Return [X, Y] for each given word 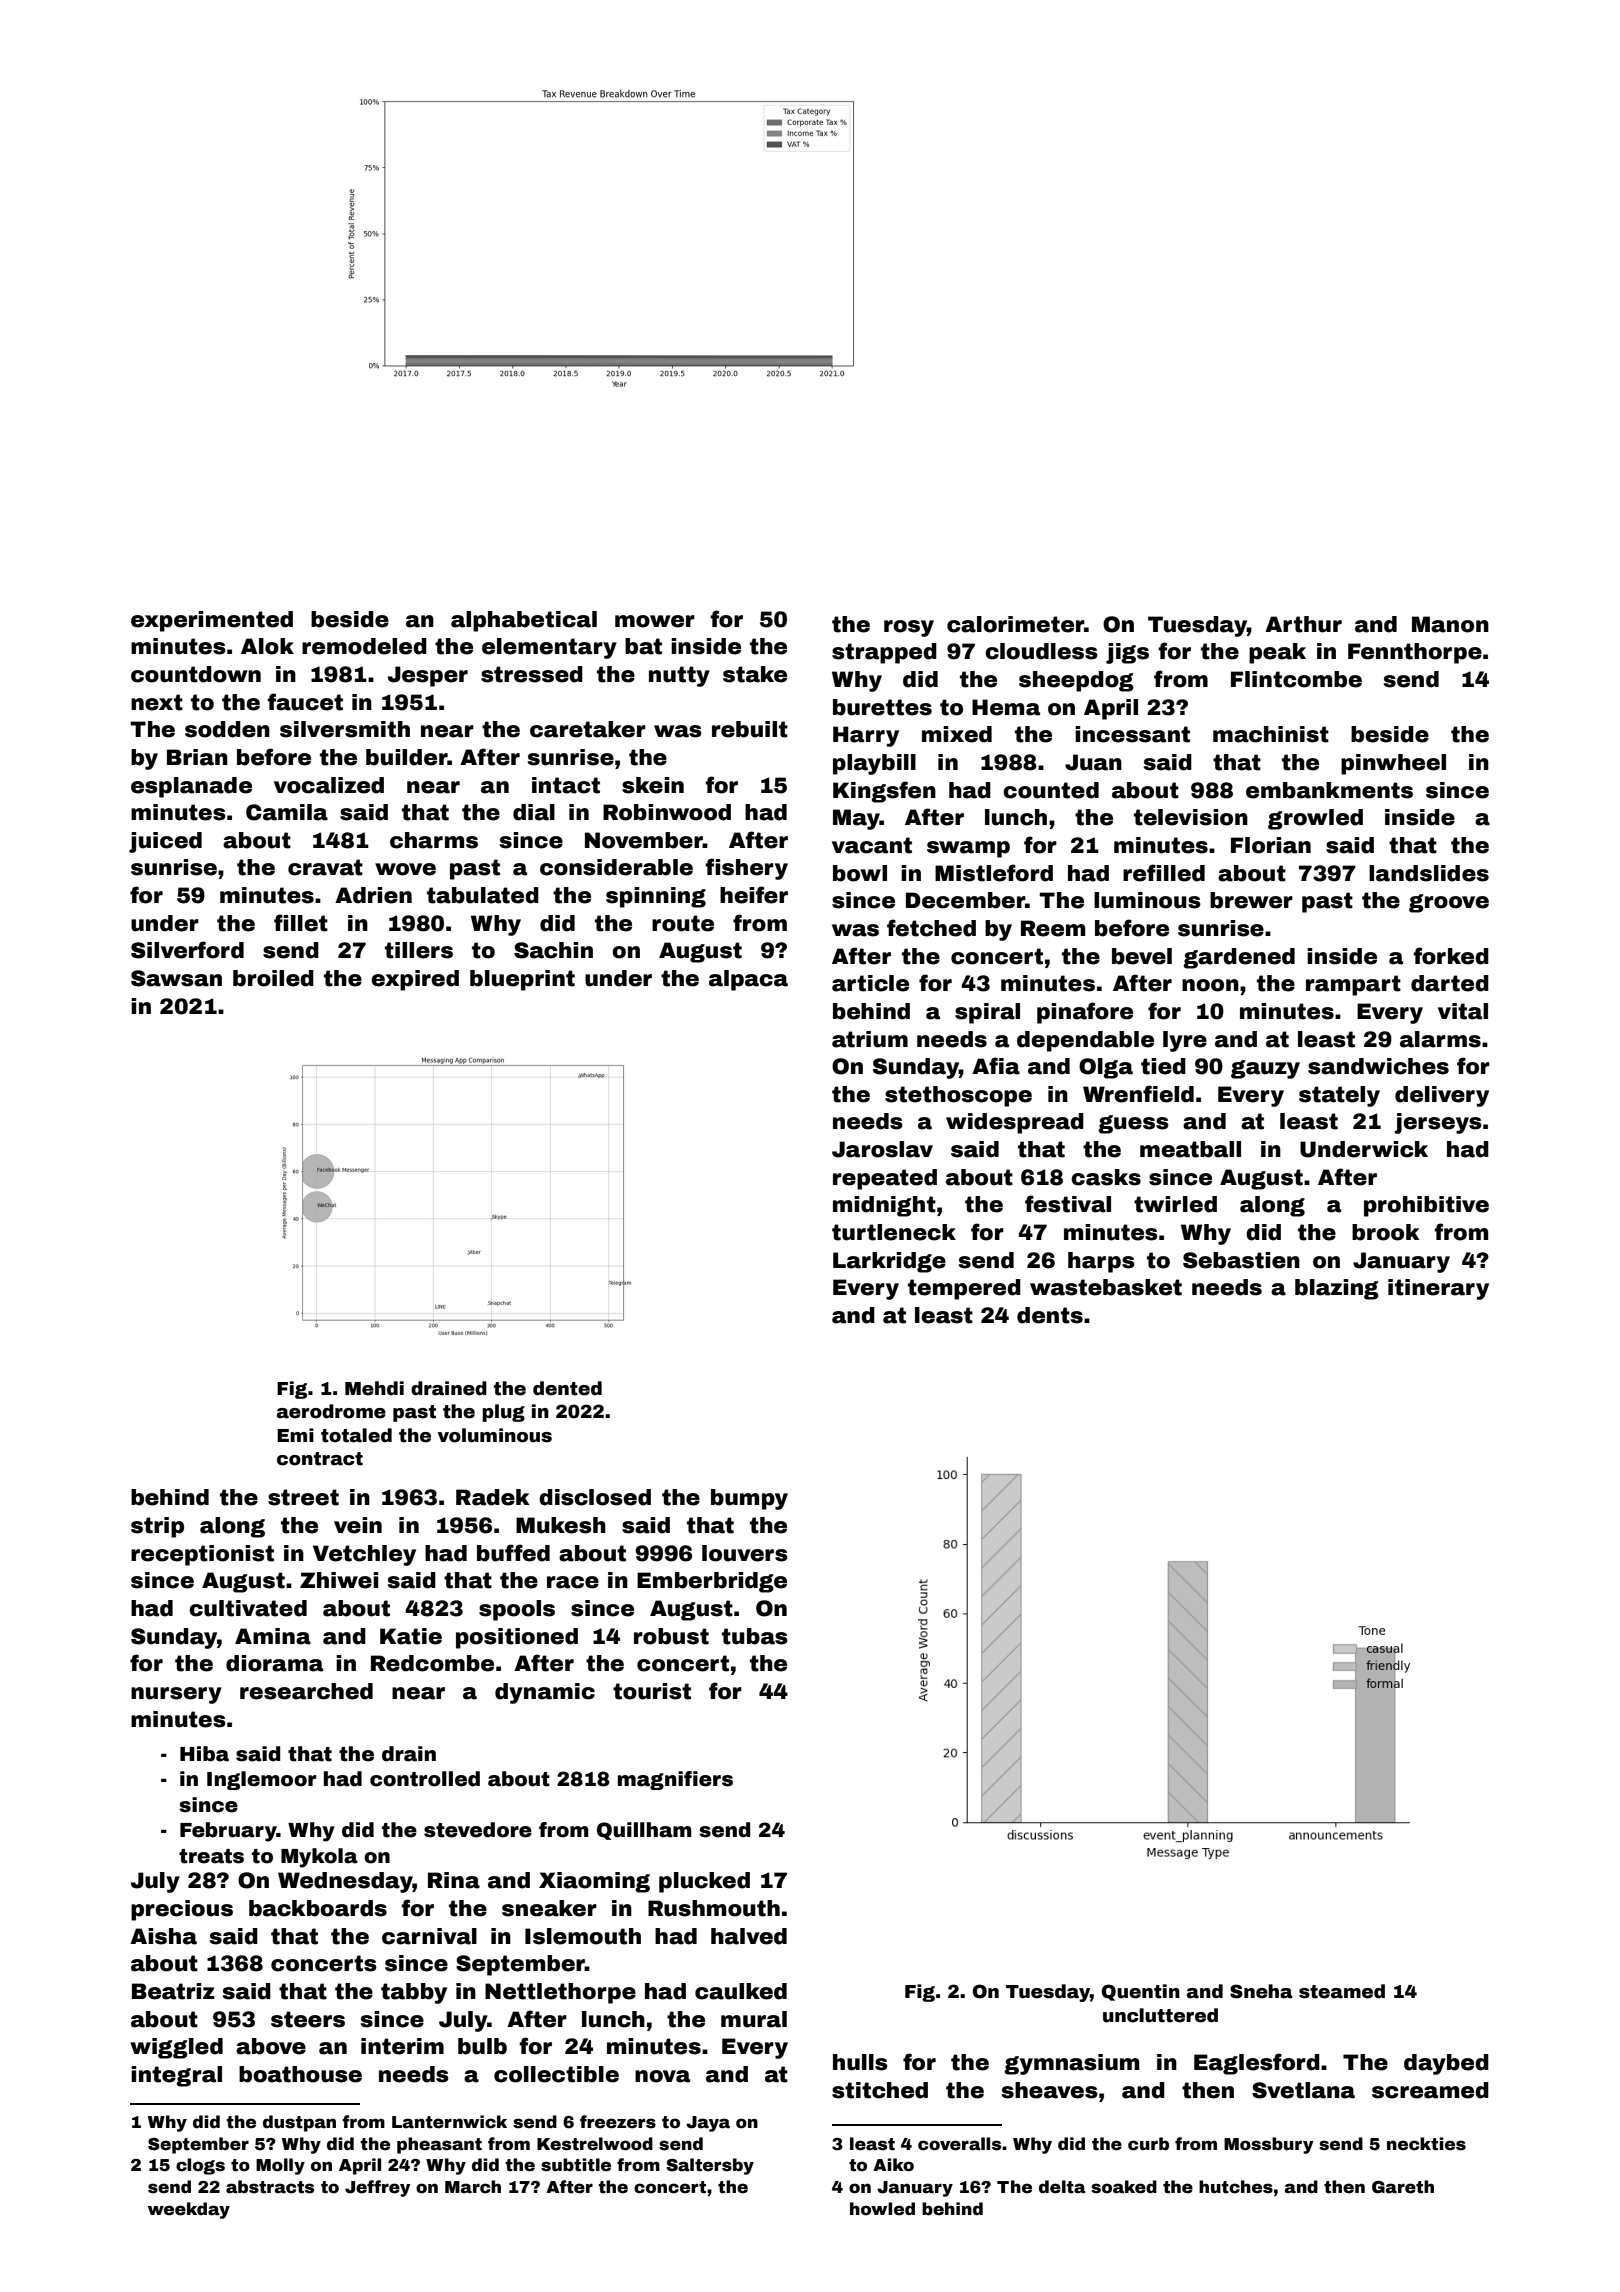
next [157, 702]
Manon [1450, 624]
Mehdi [374, 1388]
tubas [755, 1636]
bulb [482, 2046]
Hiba [204, 1754]
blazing [1337, 1289]
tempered [964, 1289]
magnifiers [675, 1780]
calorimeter [1015, 624]
